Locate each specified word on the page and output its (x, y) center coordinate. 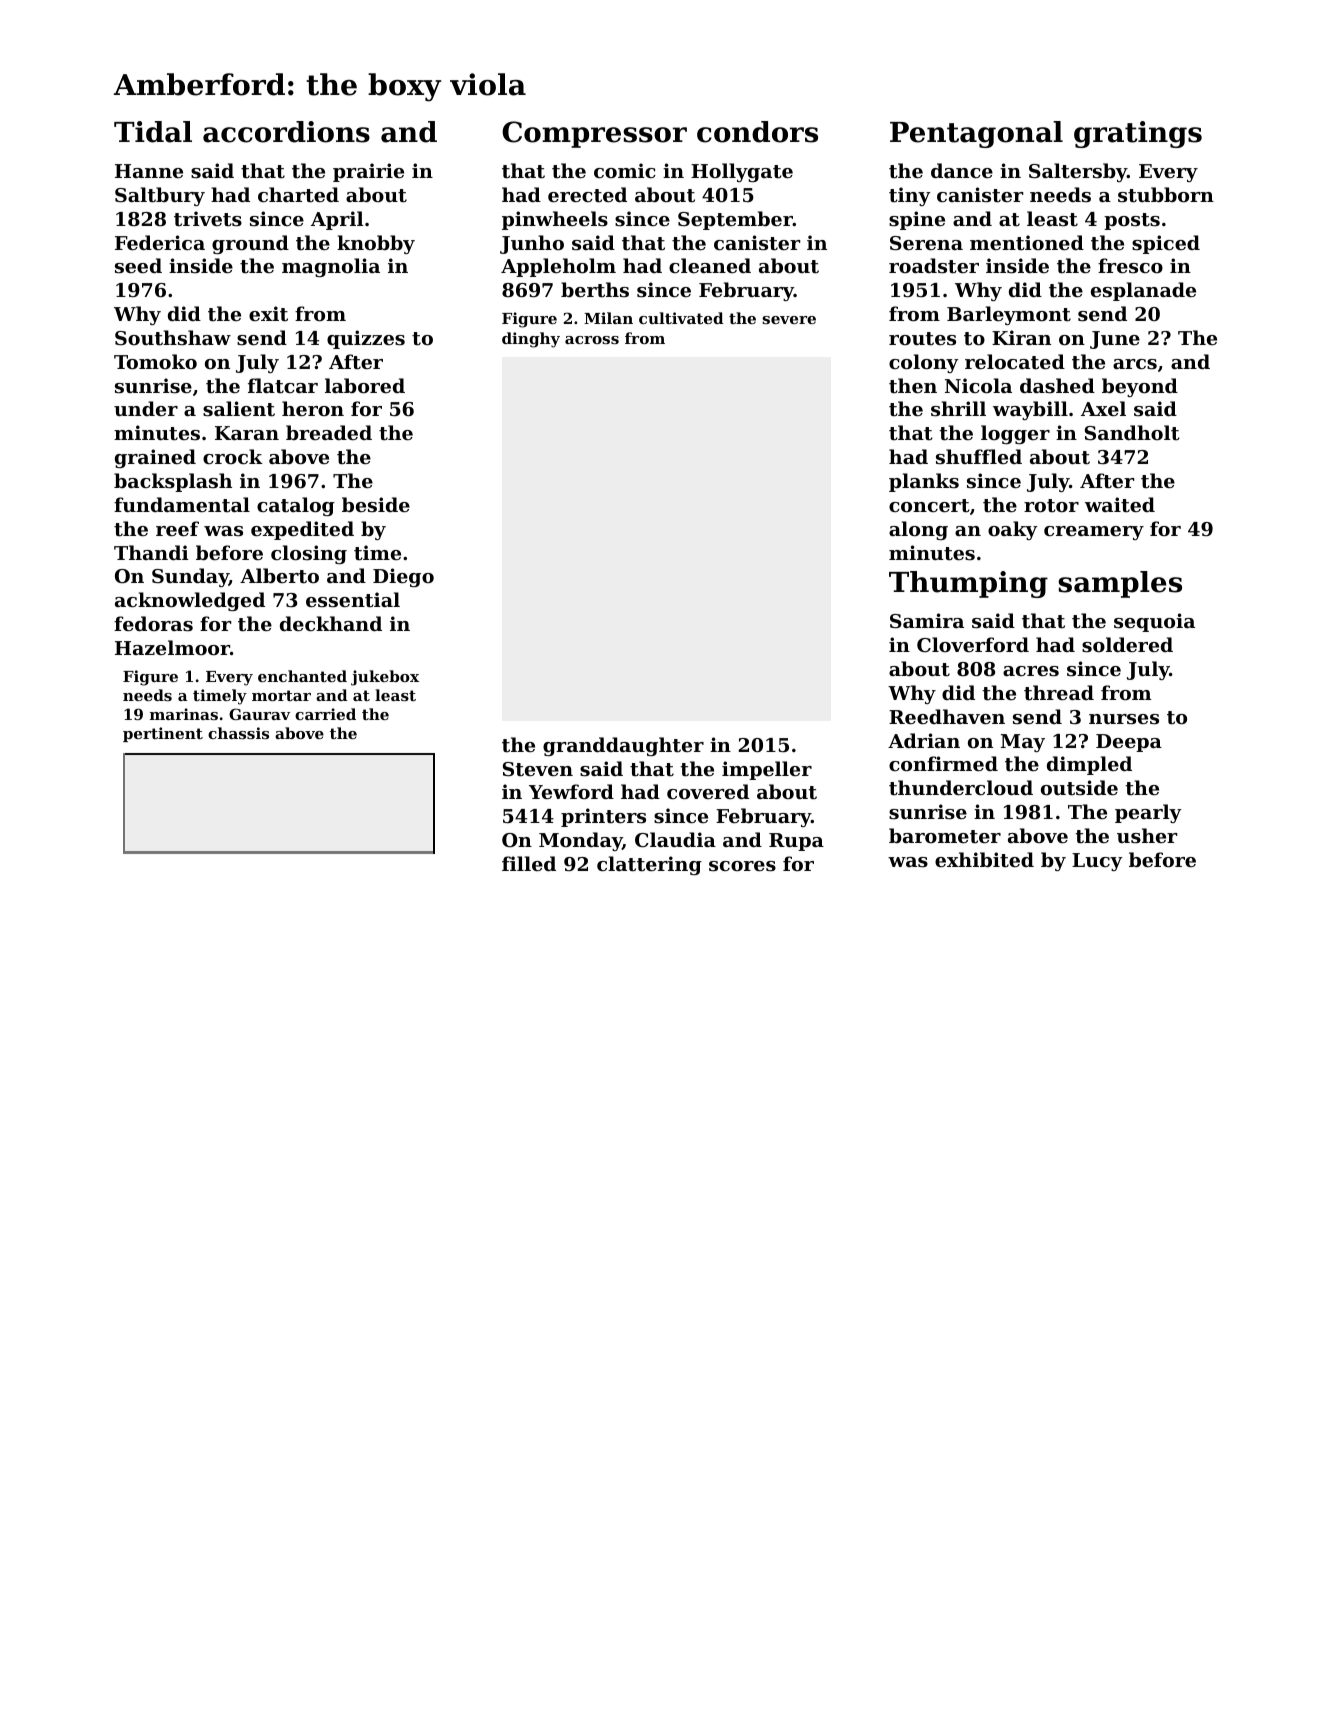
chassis (238, 733)
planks (924, 482)
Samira (927, 620)
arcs (1135, 364)
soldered (1127, 644)
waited (1120, 505)
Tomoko (155, 361)
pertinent (163, 734)
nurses (1124, 719)
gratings (1138, 134)
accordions (286, 132)
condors (757, 132)
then (913, 385)
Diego (403, 577)
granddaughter (623, 746)
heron (313, 408)
